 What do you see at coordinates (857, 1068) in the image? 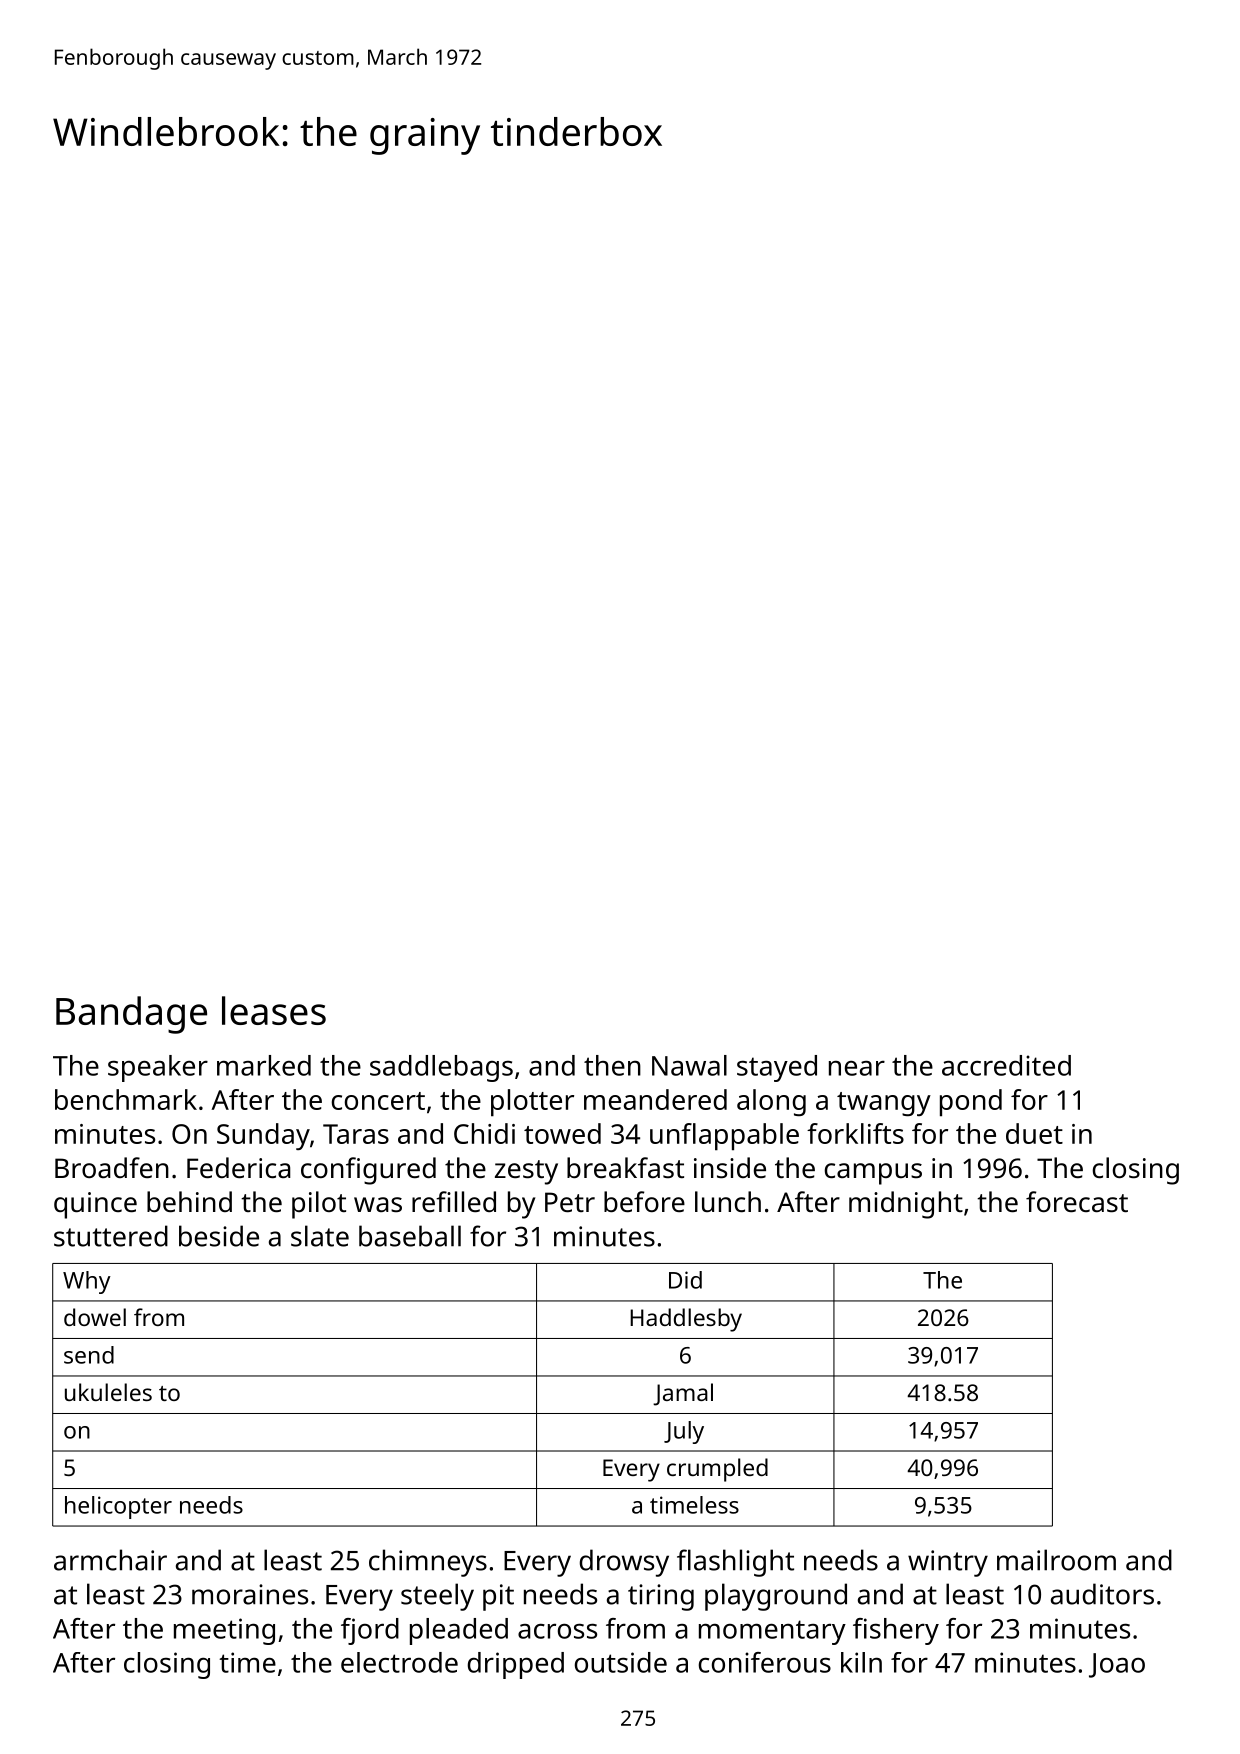
I see `near` at bounding box center [857, 1068].
